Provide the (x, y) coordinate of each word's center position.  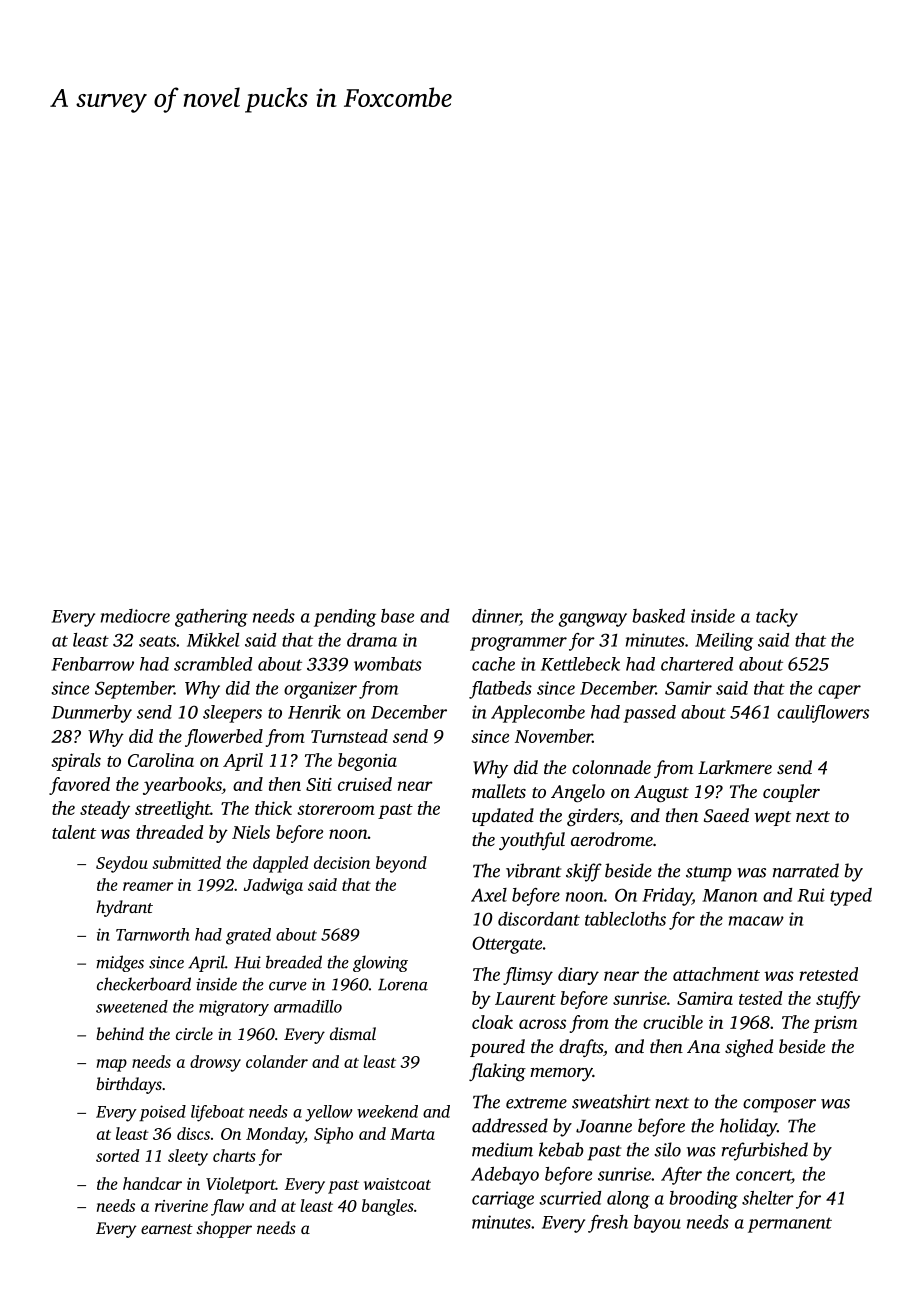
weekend (387, 1111)
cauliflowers (823, 714)
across (542, 1024)
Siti (319, 784)
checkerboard (144, 984)
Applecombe (538, 714)
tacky (777, 618)
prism (835, 1024)
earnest (167, 1229)
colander (277, 1061)
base (397, 616)
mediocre (135, 616)
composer (779, 1106)
